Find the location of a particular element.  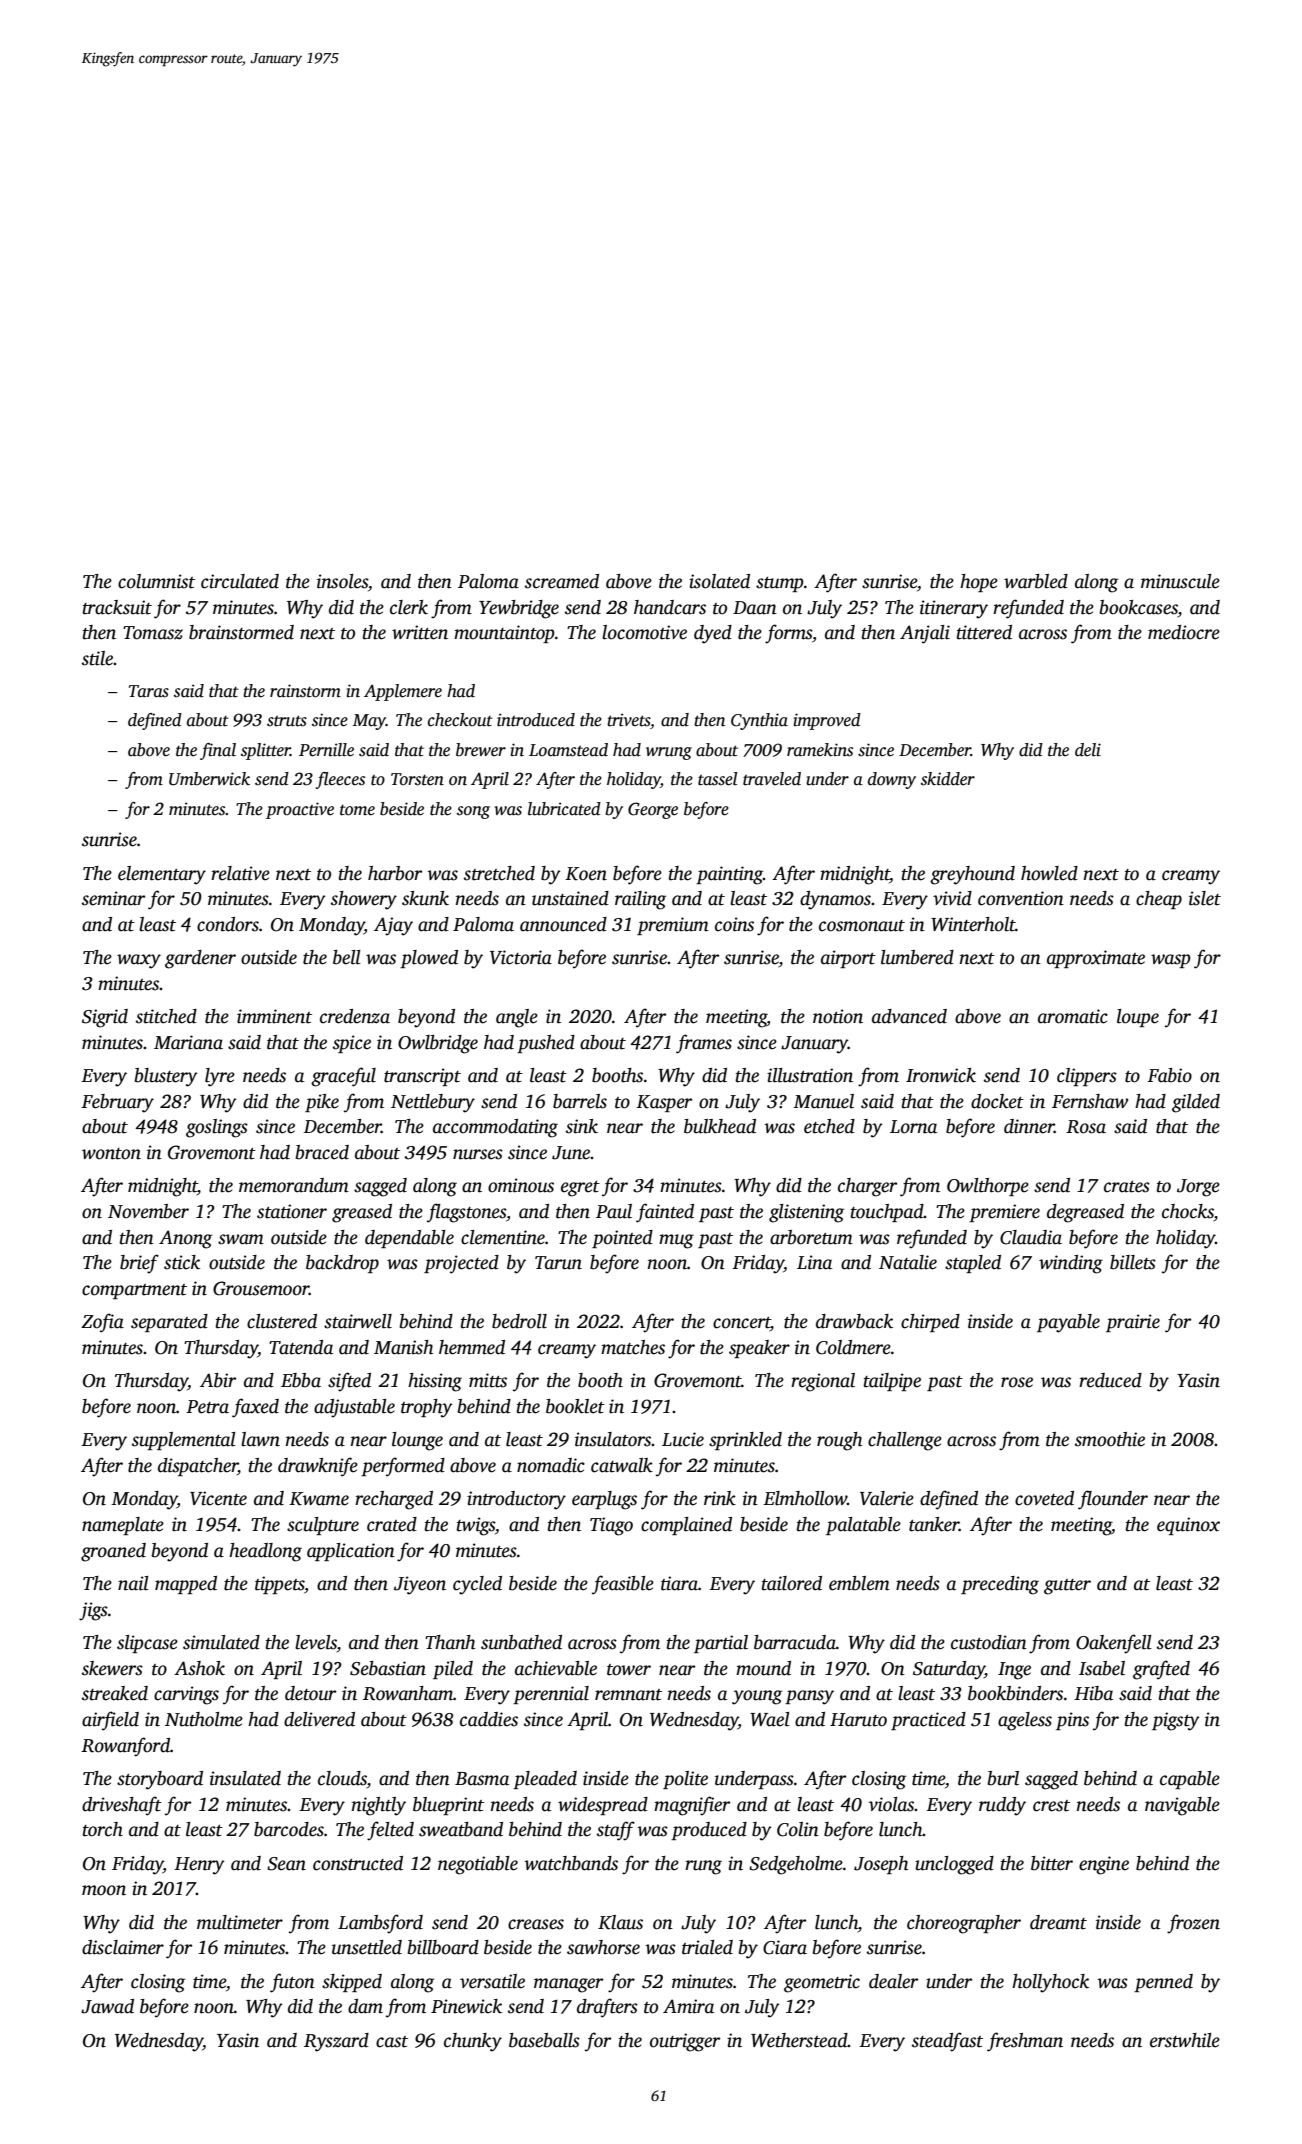

warbled is located at coordinates (1036, 581).
